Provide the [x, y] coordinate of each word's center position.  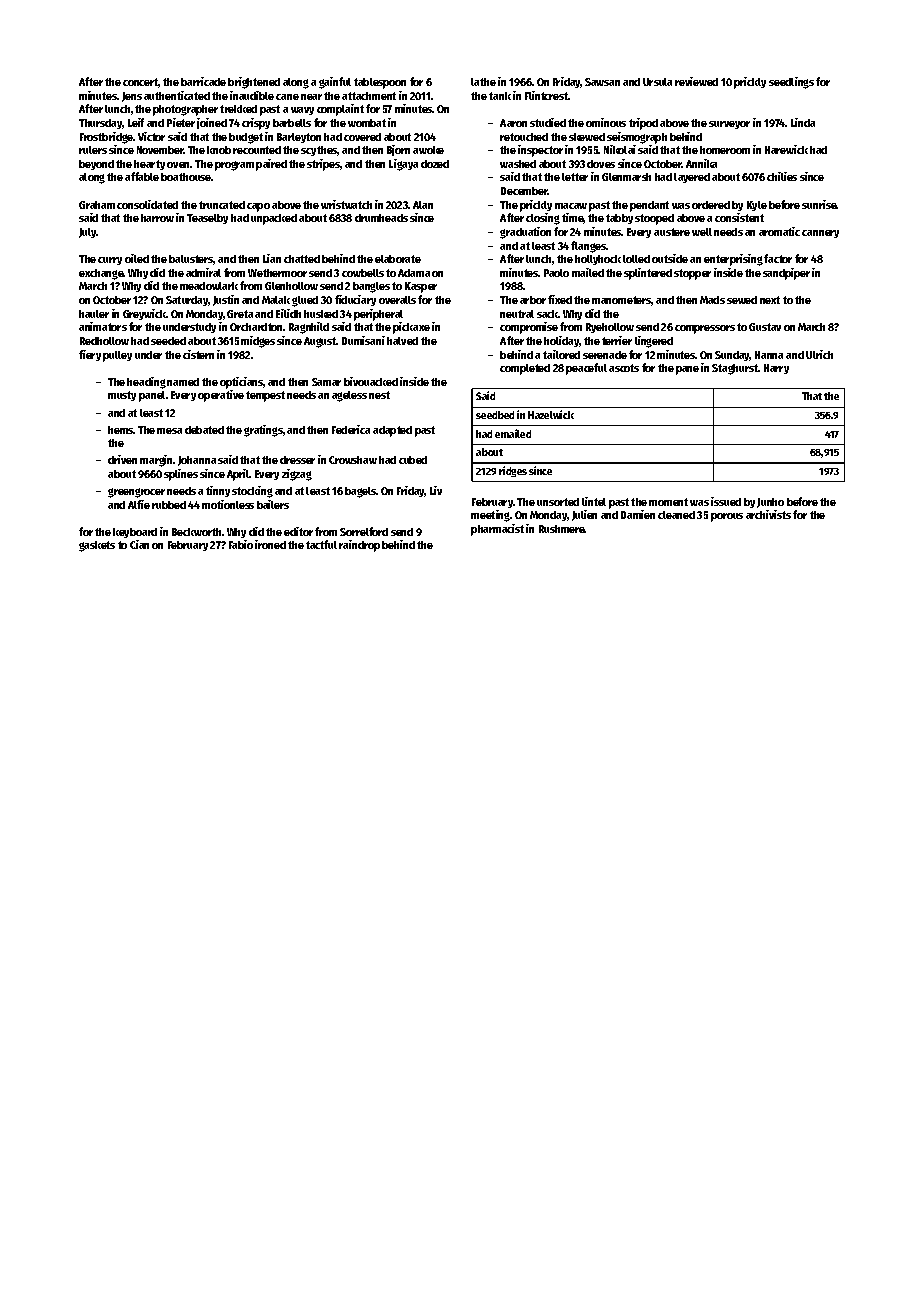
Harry [776, 369]
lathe [483, 82]
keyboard [135, 533]
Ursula [657, 82]
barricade [203, 81]
